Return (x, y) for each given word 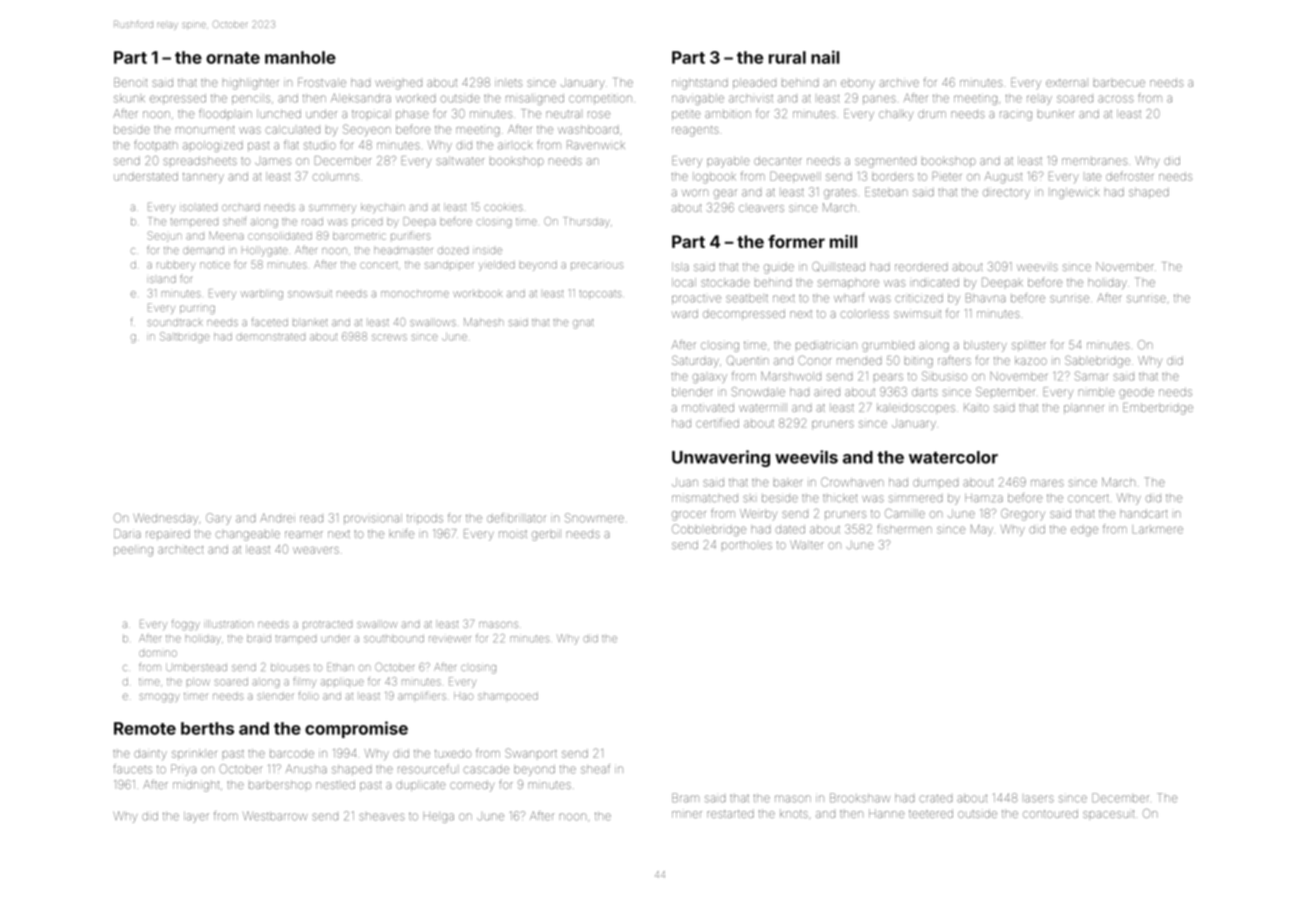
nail (825, 57)
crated (936, 799)
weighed (399, 85)
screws (389, 337)
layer (196, 817)
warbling (262, 295)
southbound (394, 639)
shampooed (508, 696)
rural (787, 57)
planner (1084, 408)
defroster (1129, 176)
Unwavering (721, 458)
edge (1084, 530)
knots (794, 814)
